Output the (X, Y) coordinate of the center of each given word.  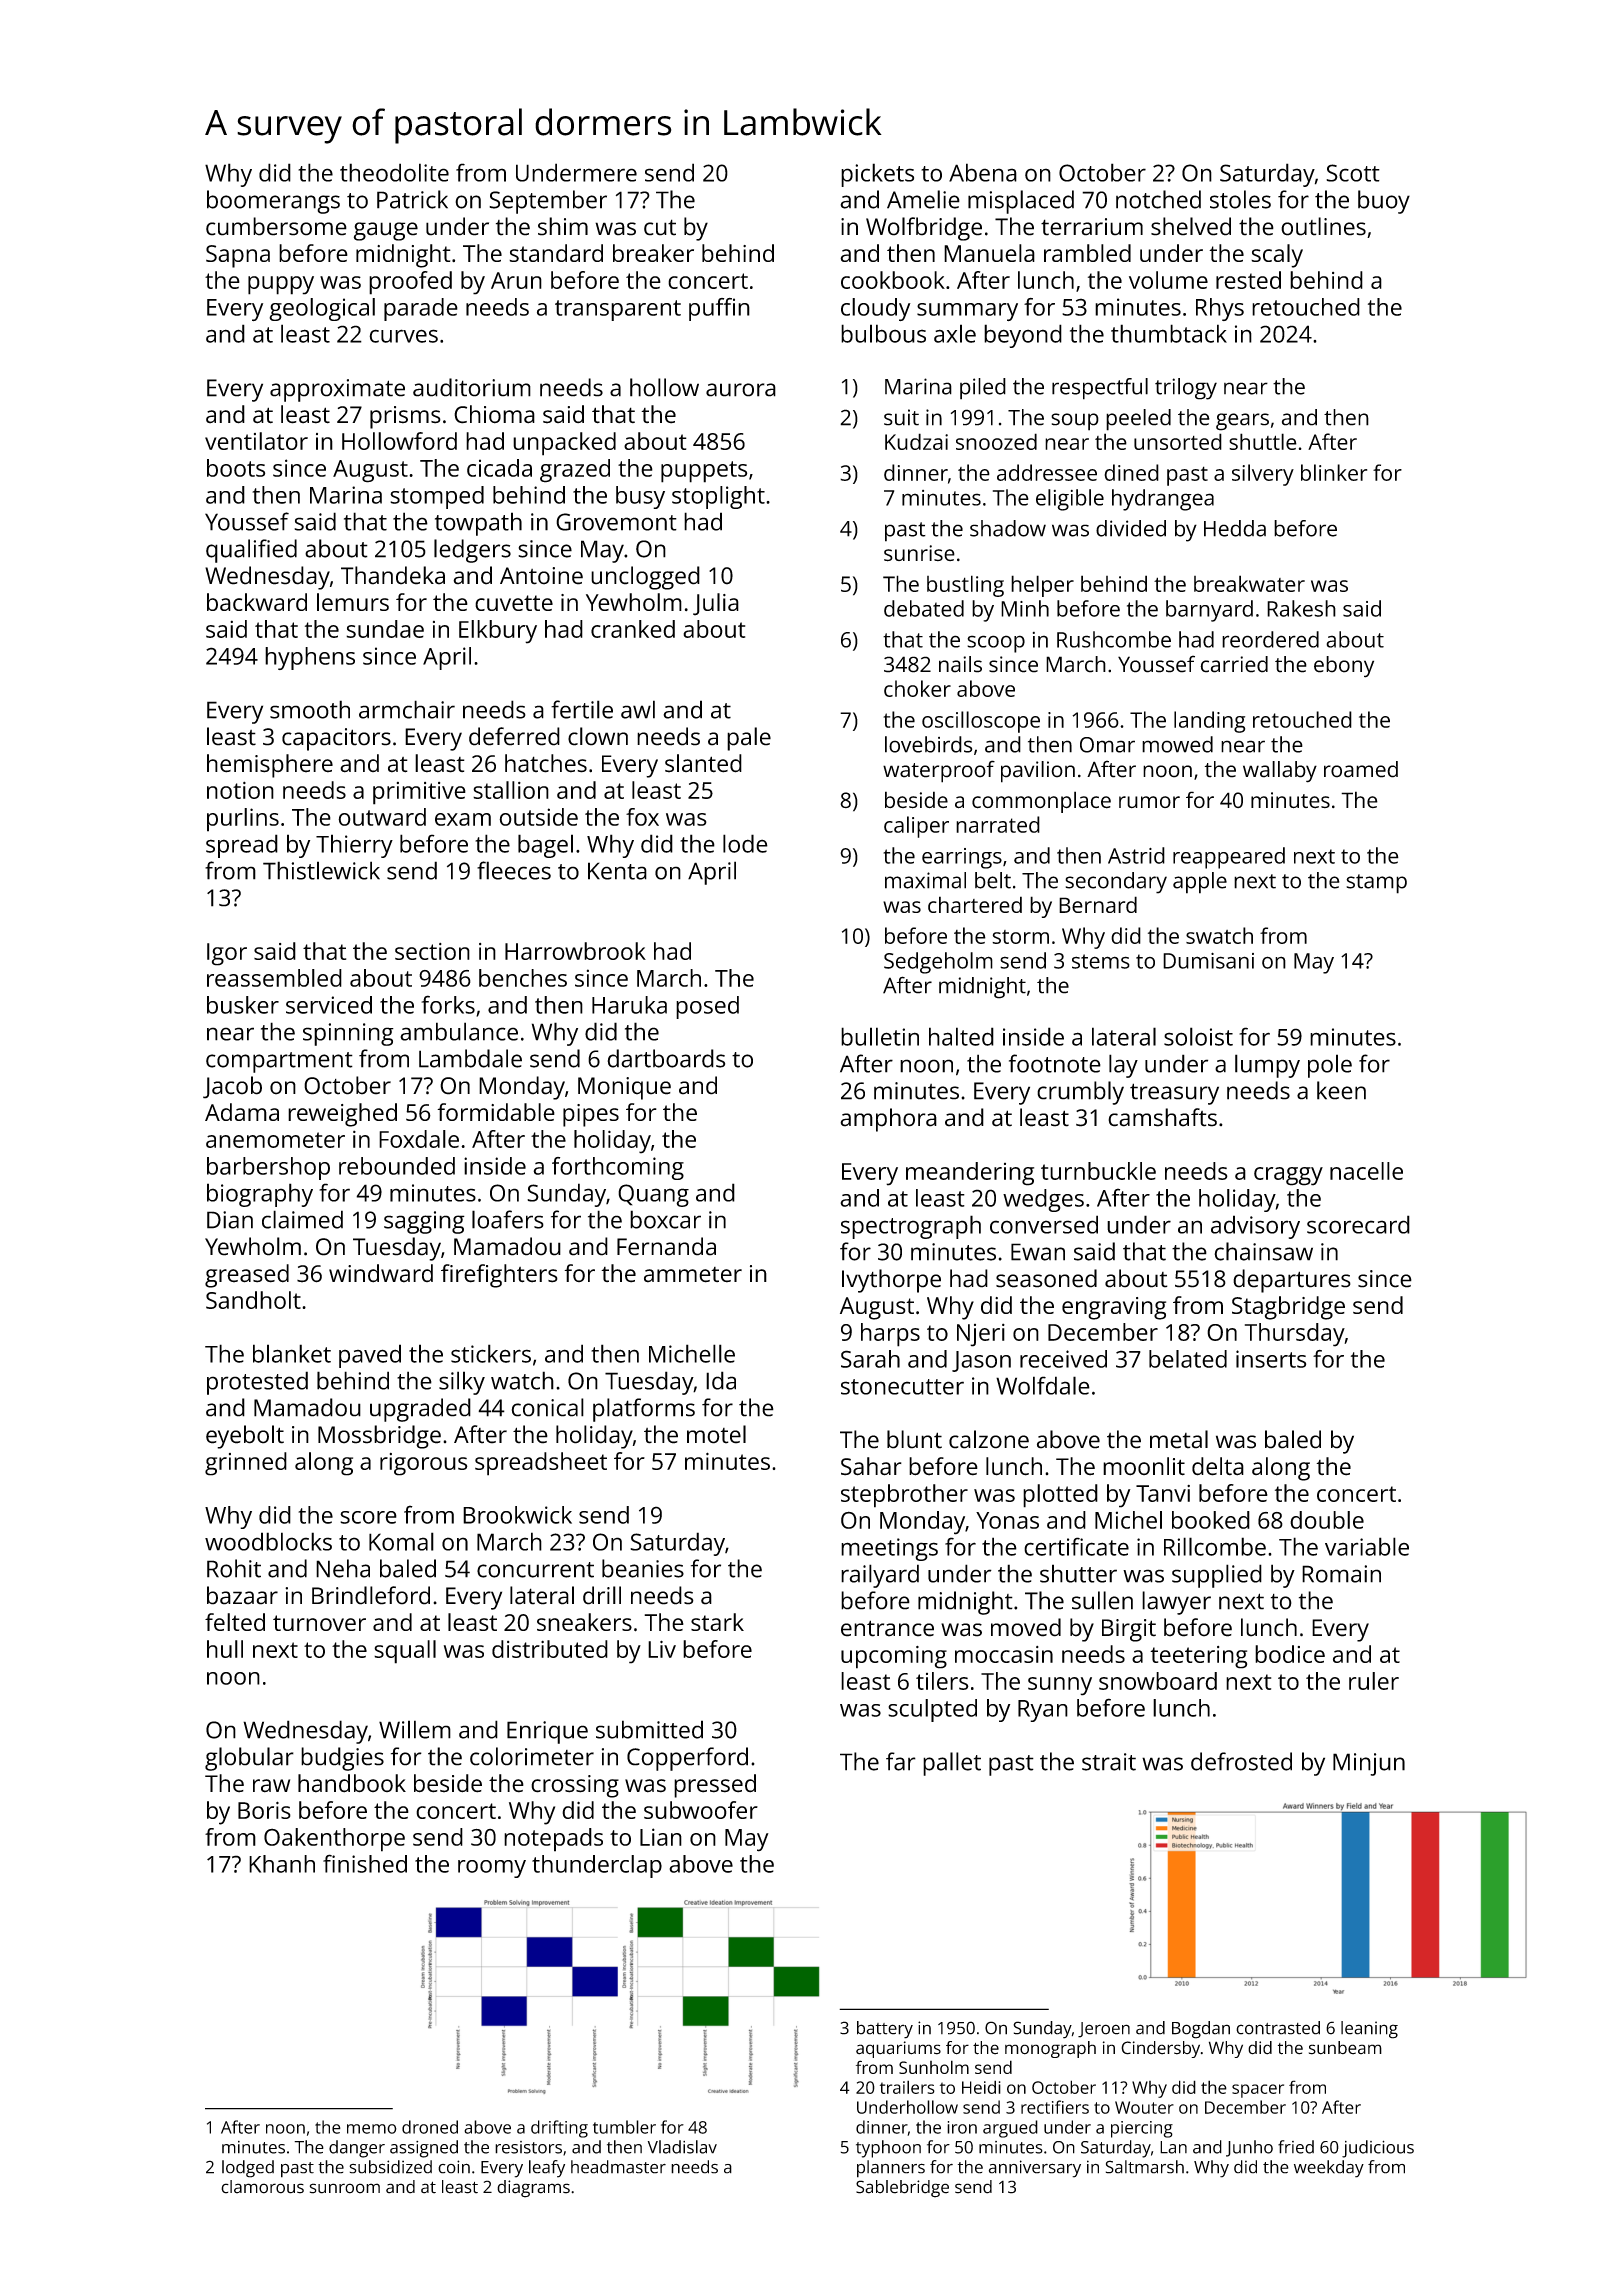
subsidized (390, 2167)
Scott (1353, 173)
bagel (545, 846)
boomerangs (273, 202)
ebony (1344, 667)
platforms (644, 1410)
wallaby (1280, 772)
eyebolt (245, 1437)
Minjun (1369, 1764)
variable (1367, 1546)
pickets (877, 175)
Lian (661, 1837)
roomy (492, 1869)
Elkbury (498, 632)
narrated (998, 824)
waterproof (939, 771)
